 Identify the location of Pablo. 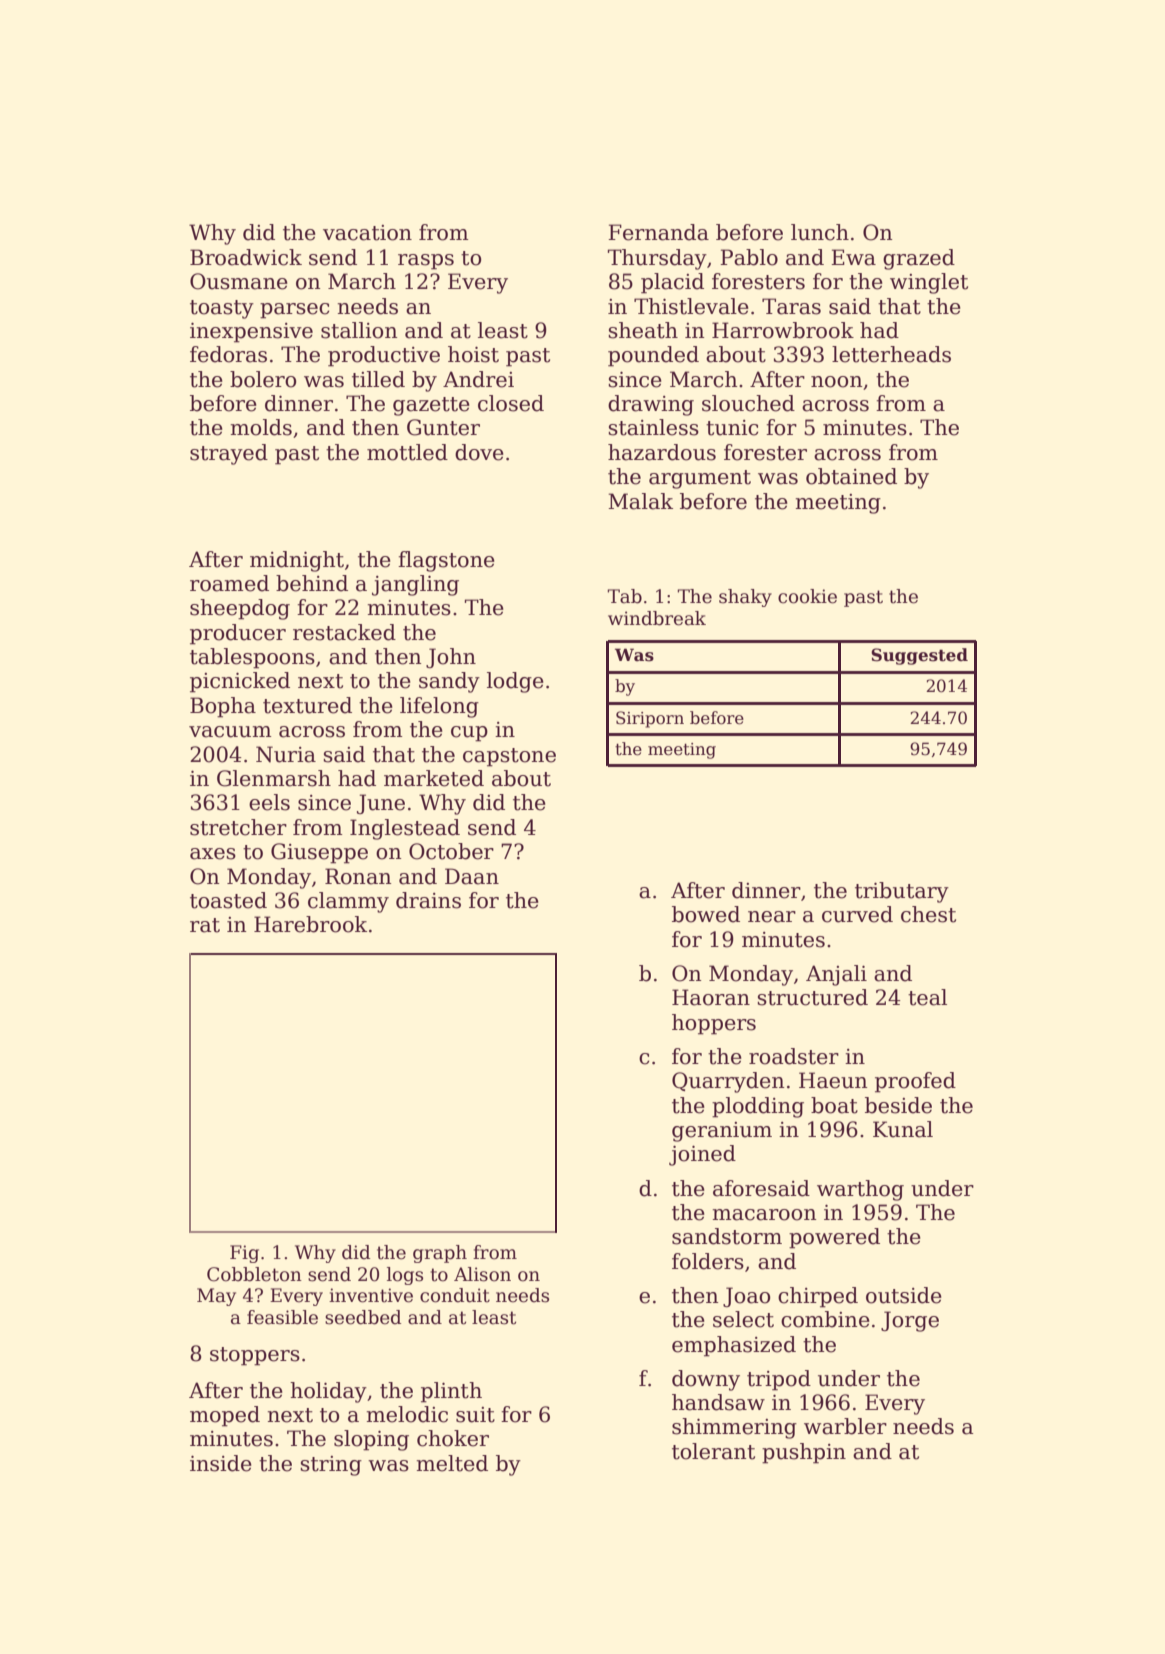
(749, 257).
